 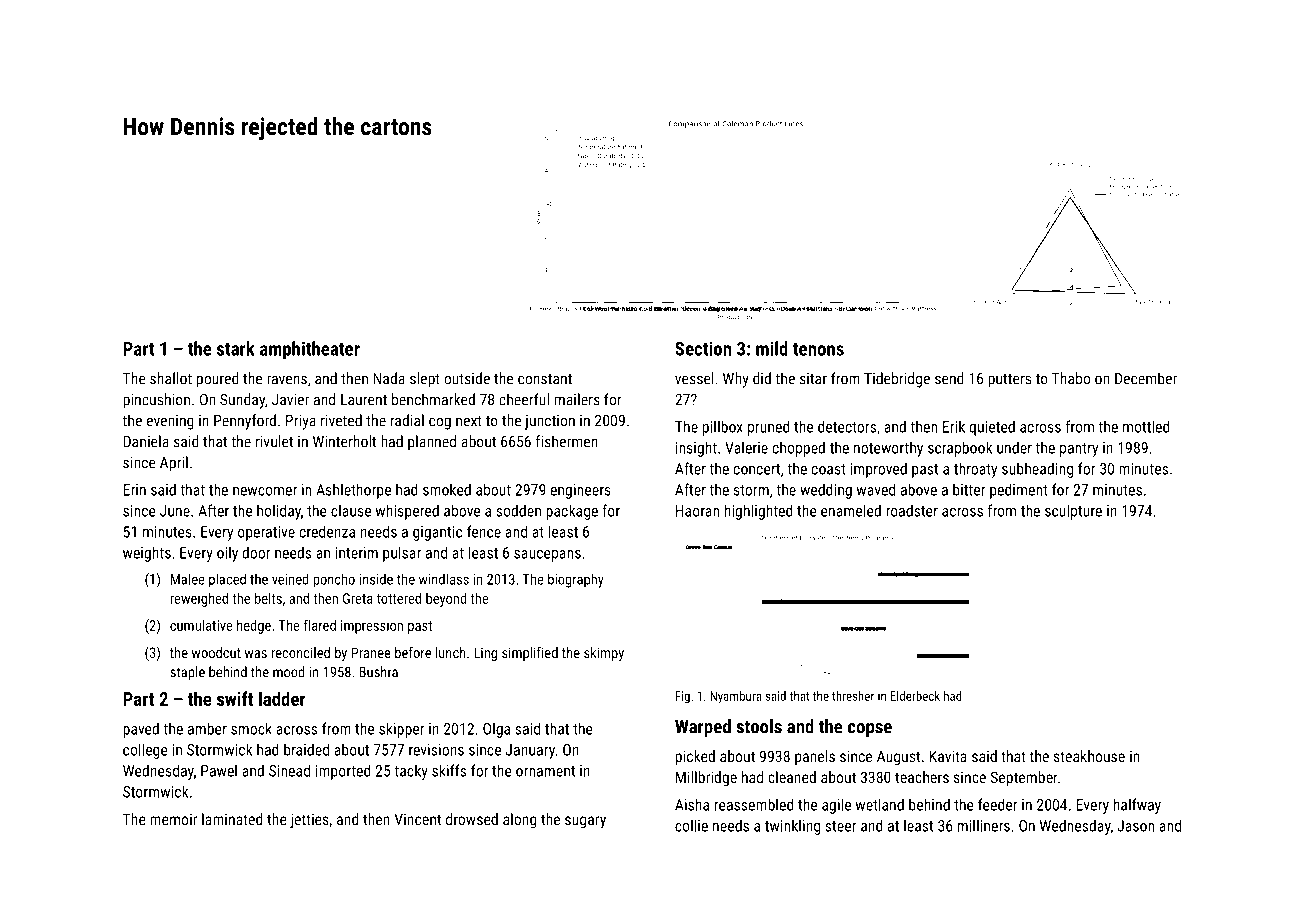 I want to click on laminated, so click(x=232, y=819).
